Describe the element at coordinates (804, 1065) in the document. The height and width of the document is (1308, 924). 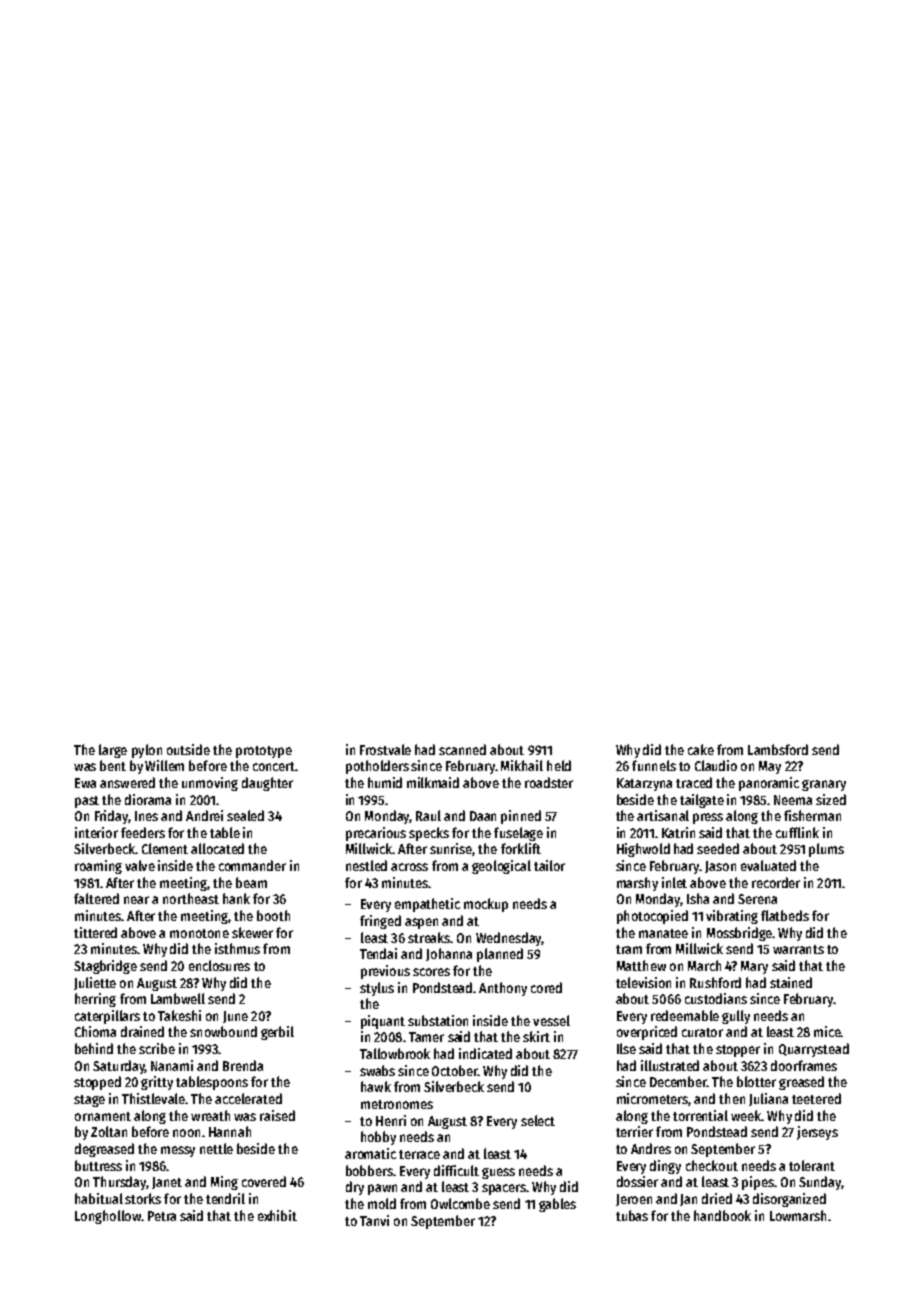
I see `doorframes` at that location.
